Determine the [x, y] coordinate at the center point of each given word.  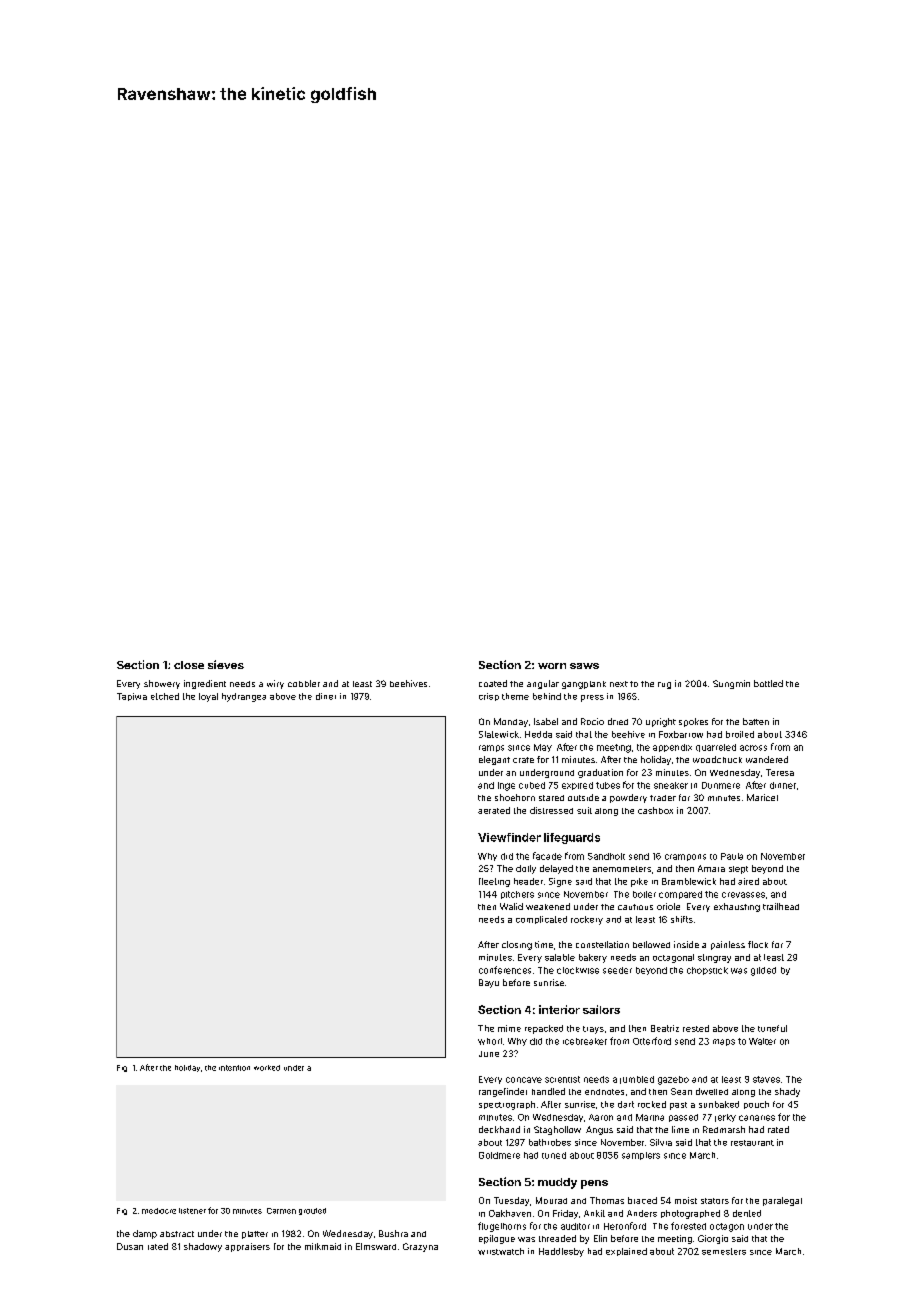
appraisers [247, 1247]
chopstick [707, 971]
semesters [724, 1251]
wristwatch [501, 1251]
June [489, 1054]
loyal [208, 697]
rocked [652, 1104]
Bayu [489, 983]
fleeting [494, 882]
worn [552, 666]
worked [267, 1068]
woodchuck [717, 759]
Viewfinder [509, 837]
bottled [768, 683]
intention [234, 1068]
